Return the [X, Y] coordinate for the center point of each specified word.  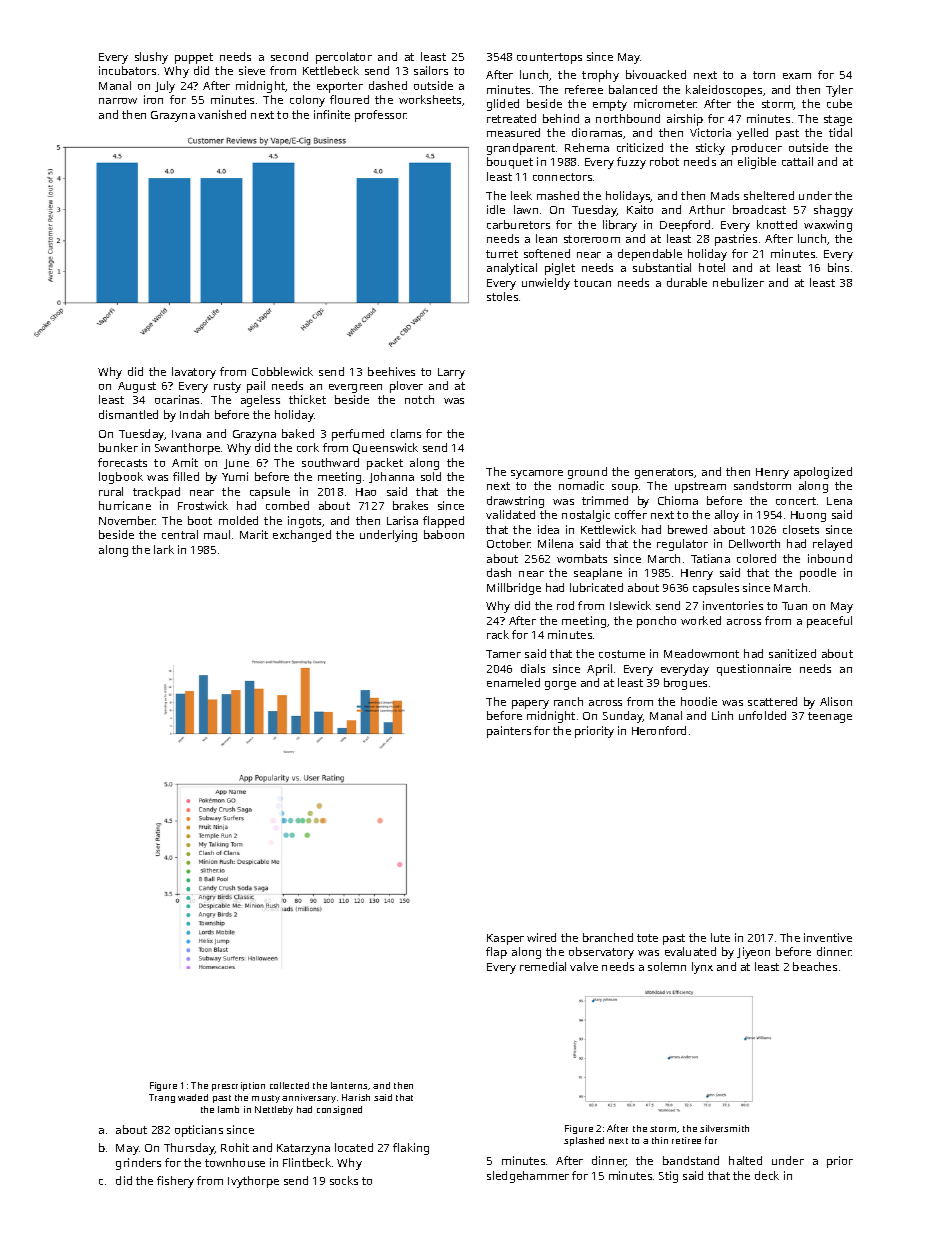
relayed [832, 545]
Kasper [505, 939]
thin [660, 1140]
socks [344, 1180]
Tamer [503, 654]
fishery [175, 1182]
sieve [252, 70]
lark [164, 549]
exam [797, 76]
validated [510, 514]
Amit [185, 462]
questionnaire [754, 670]
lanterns [349, 1085]
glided [503, 105]
